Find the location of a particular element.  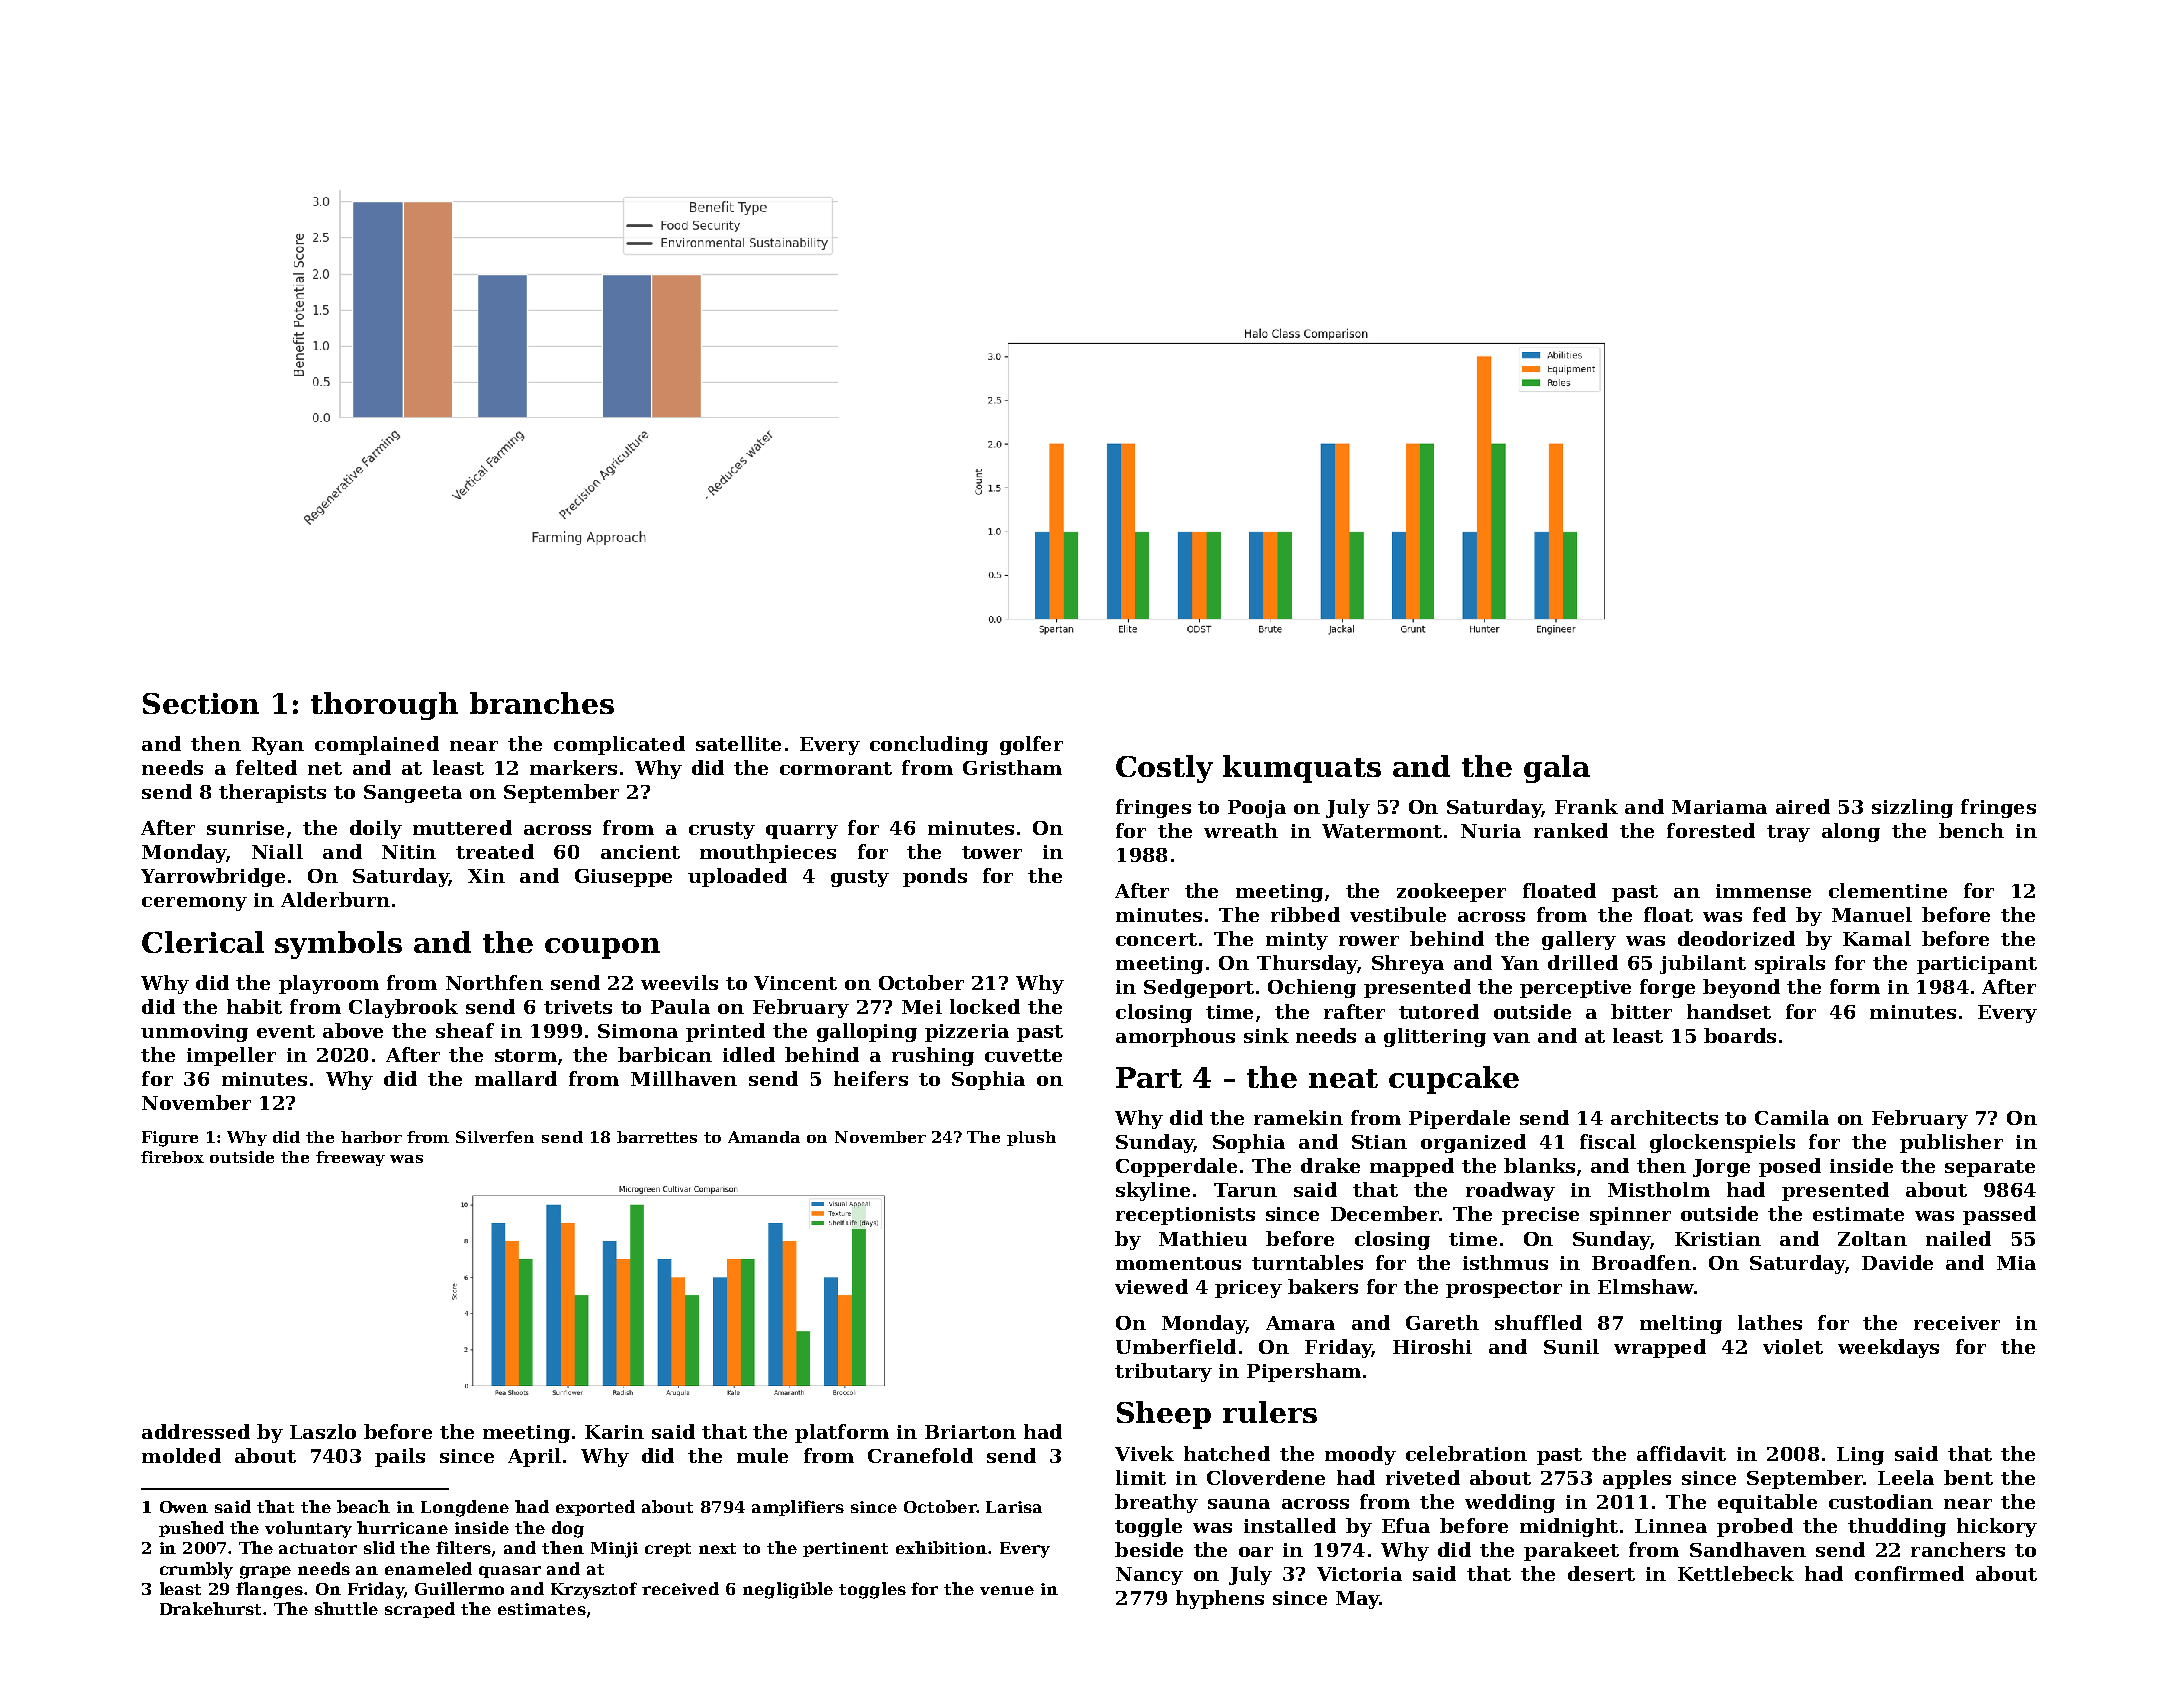

receiver is located at coordinates (1957, 1323).
